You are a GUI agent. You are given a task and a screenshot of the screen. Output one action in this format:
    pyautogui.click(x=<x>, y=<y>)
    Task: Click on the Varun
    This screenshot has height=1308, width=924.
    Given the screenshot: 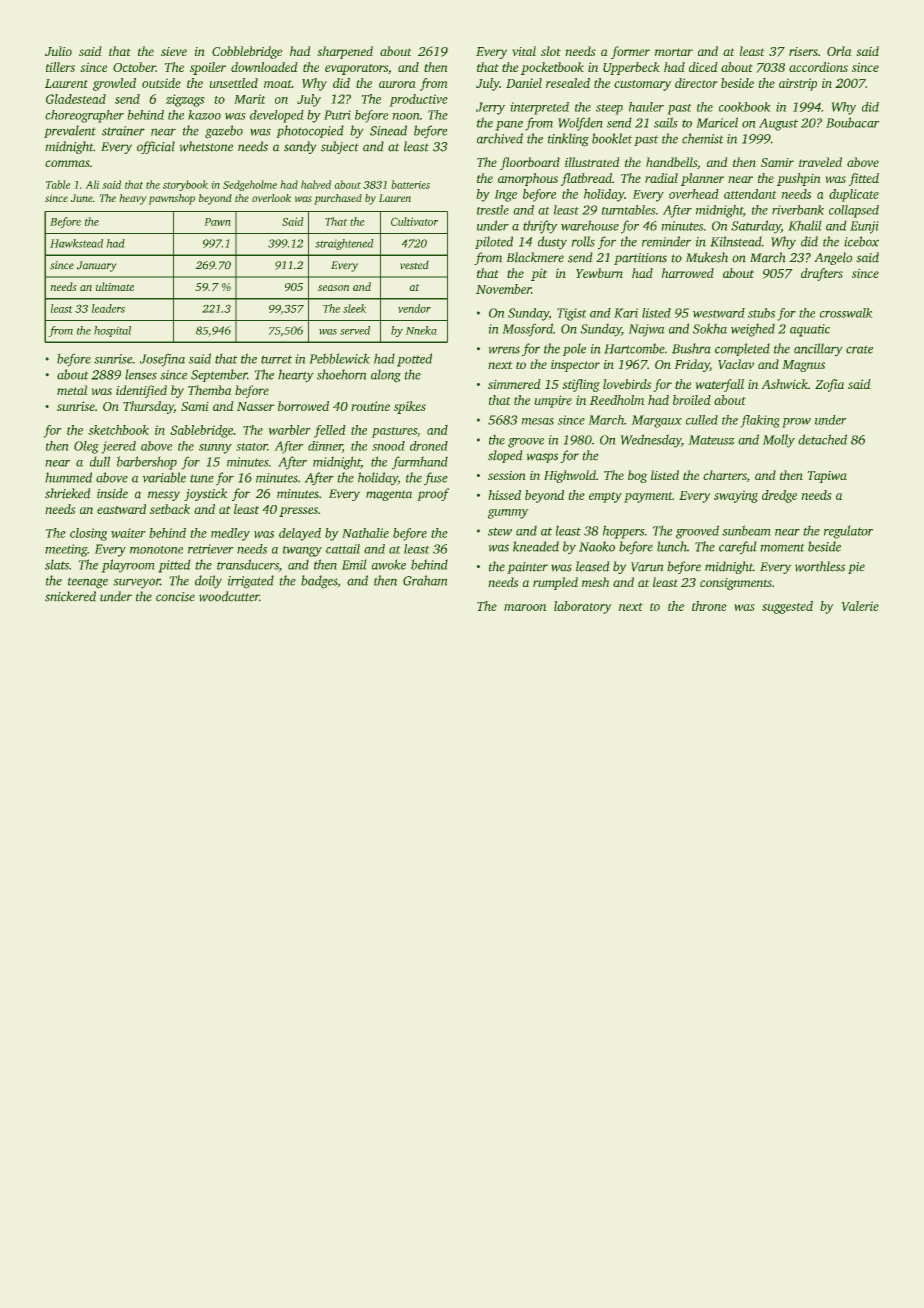 What is the action you would take?
    pyautogui.click(x=647, y=567)
